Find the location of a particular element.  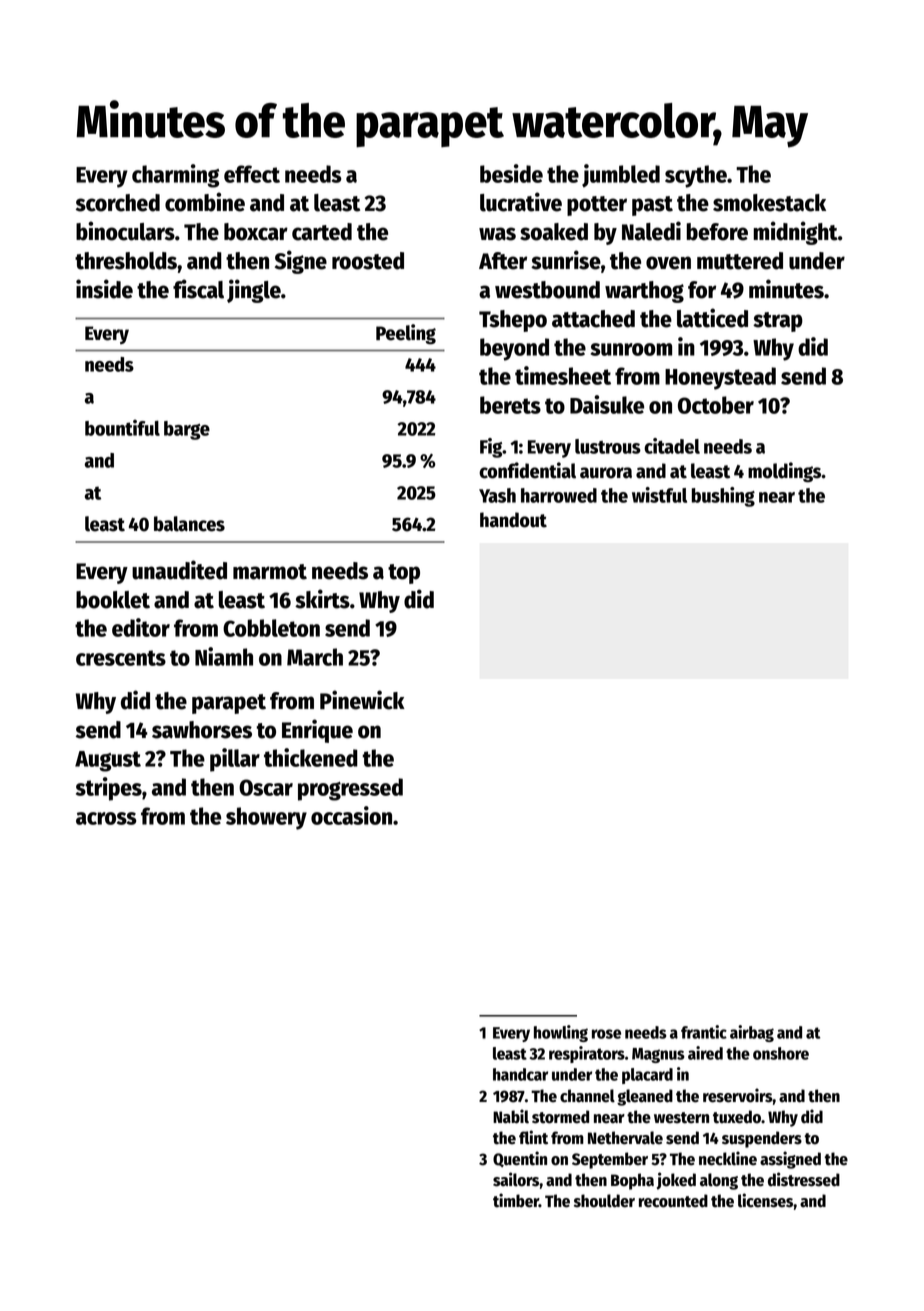

timber is located at coordinates (516, 1200).
